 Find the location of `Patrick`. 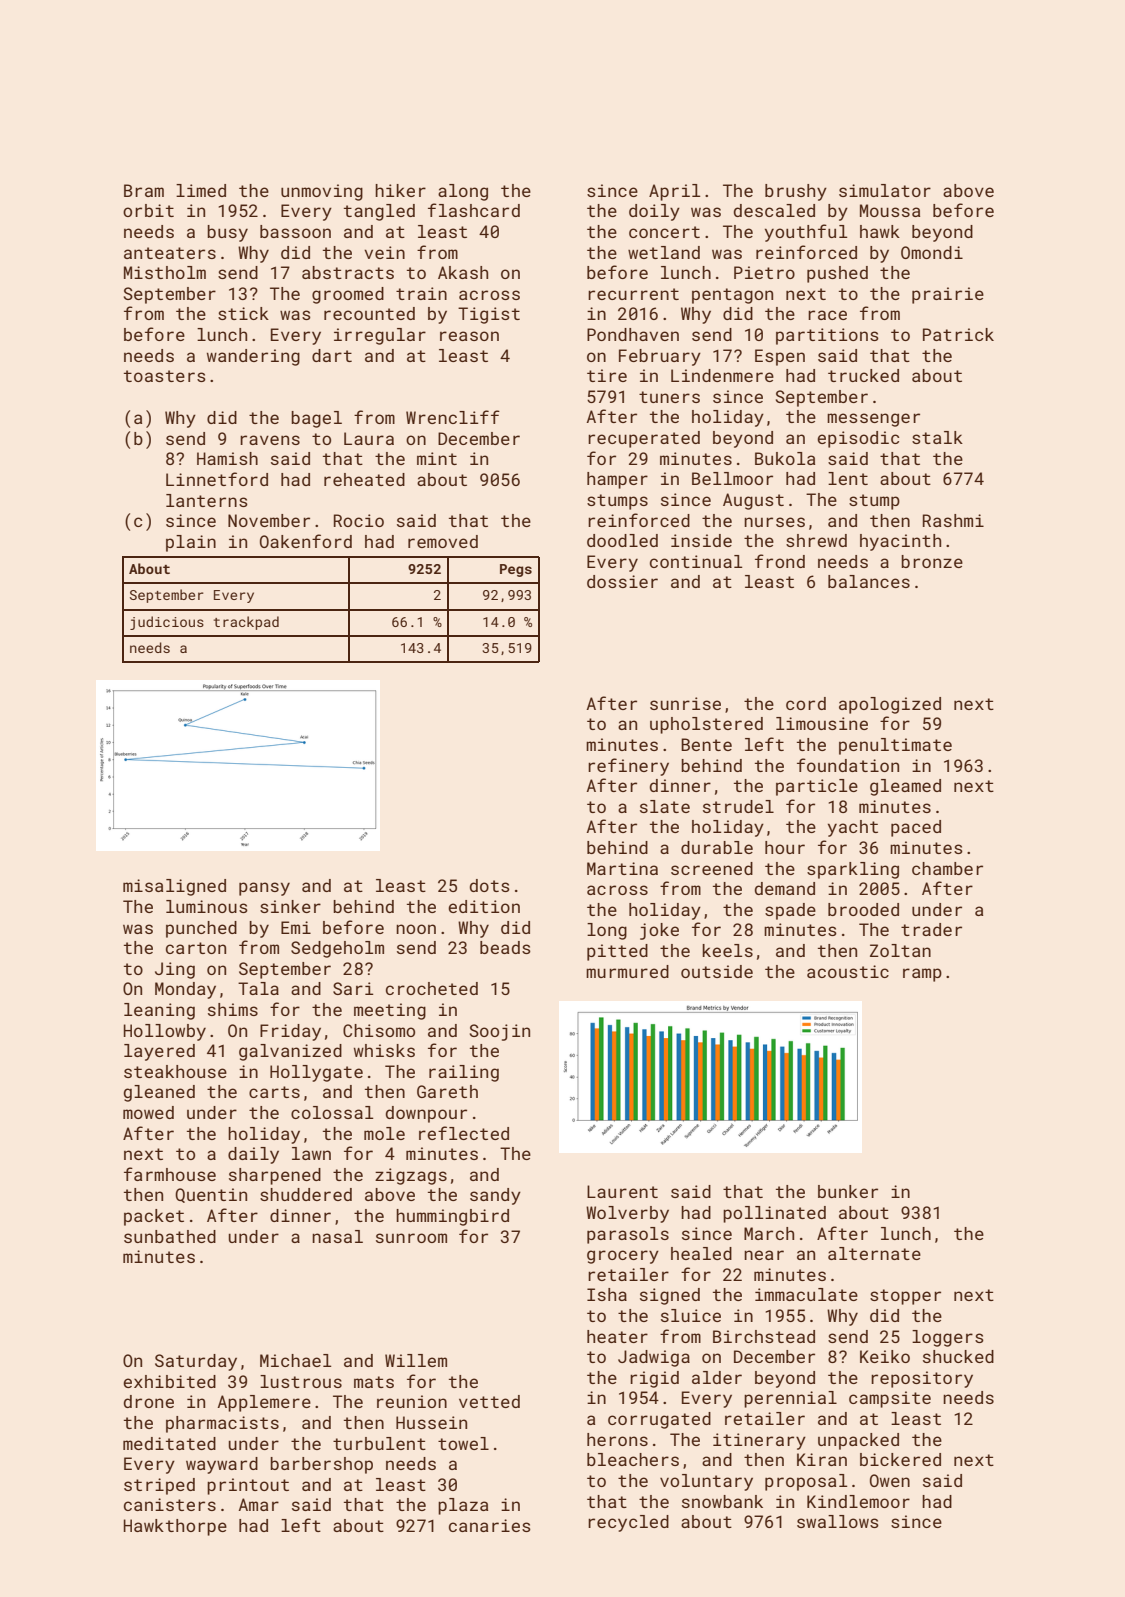

Patrick is located at coordinates (958, 334).
